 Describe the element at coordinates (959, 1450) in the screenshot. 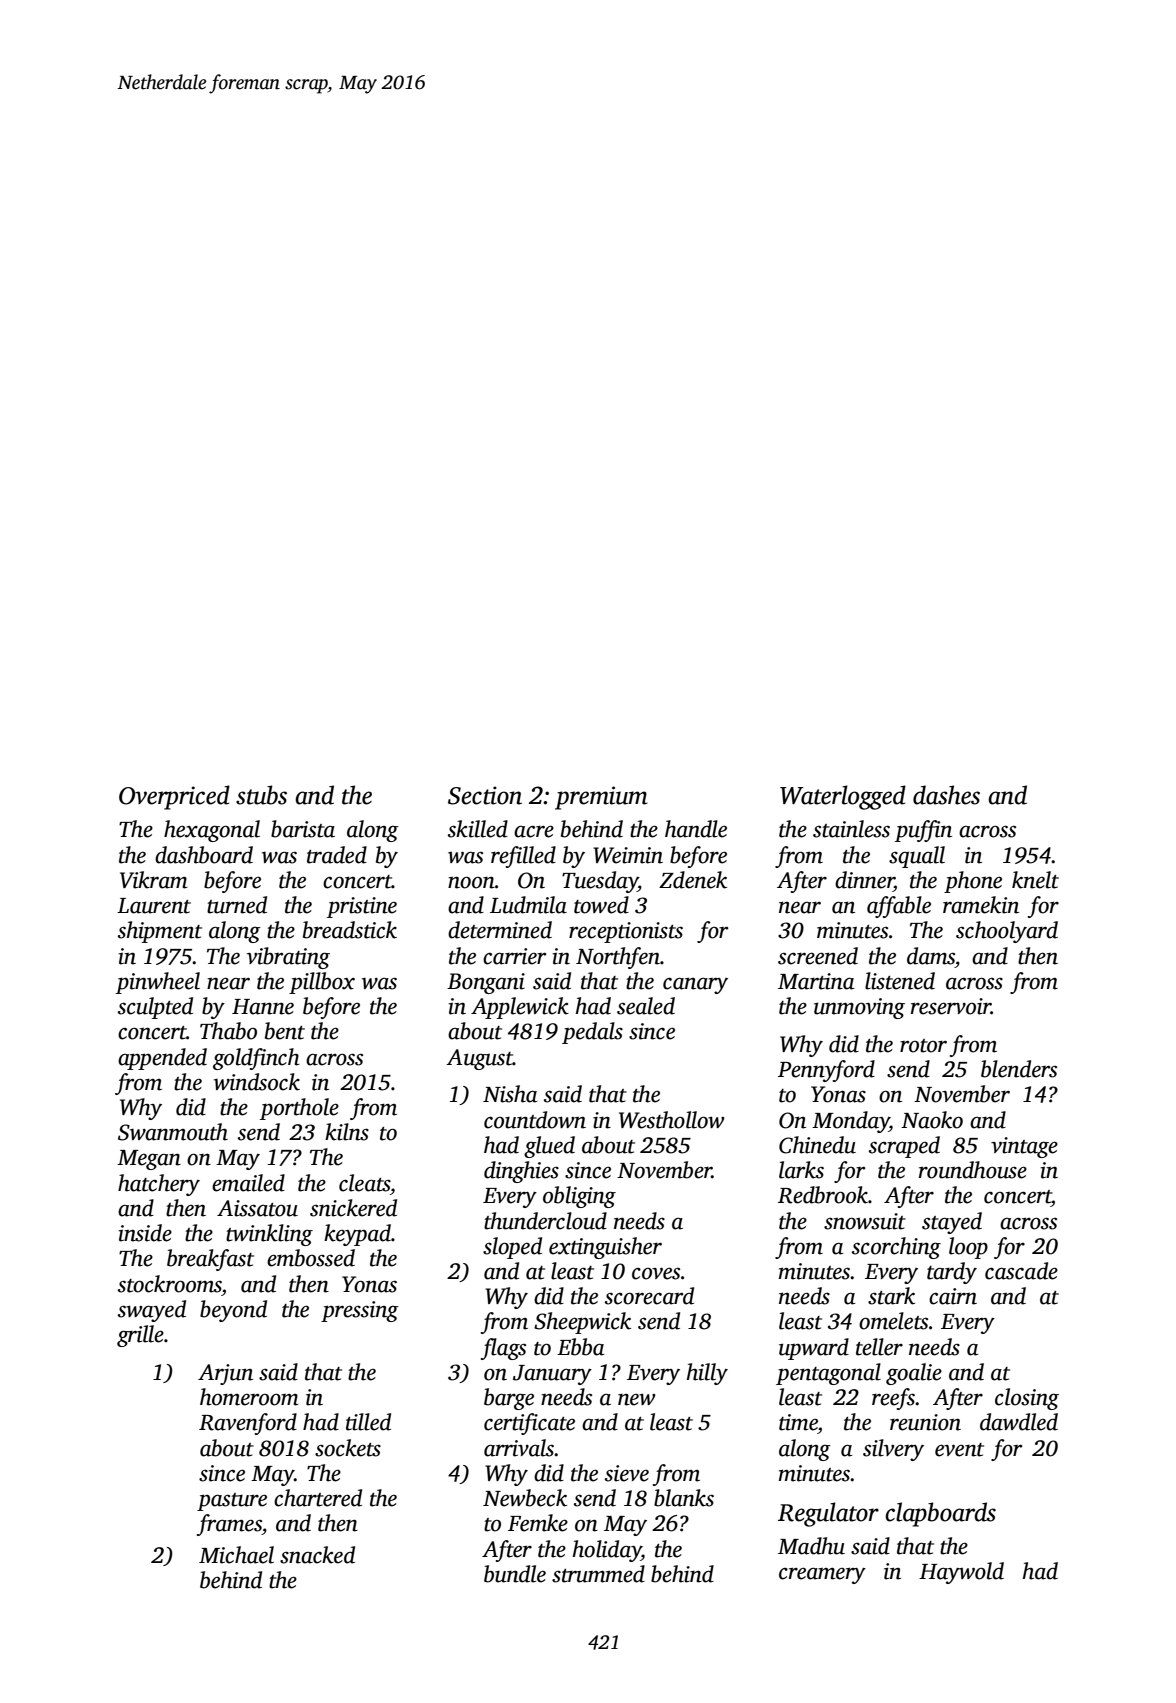

I see `event` at that location.
